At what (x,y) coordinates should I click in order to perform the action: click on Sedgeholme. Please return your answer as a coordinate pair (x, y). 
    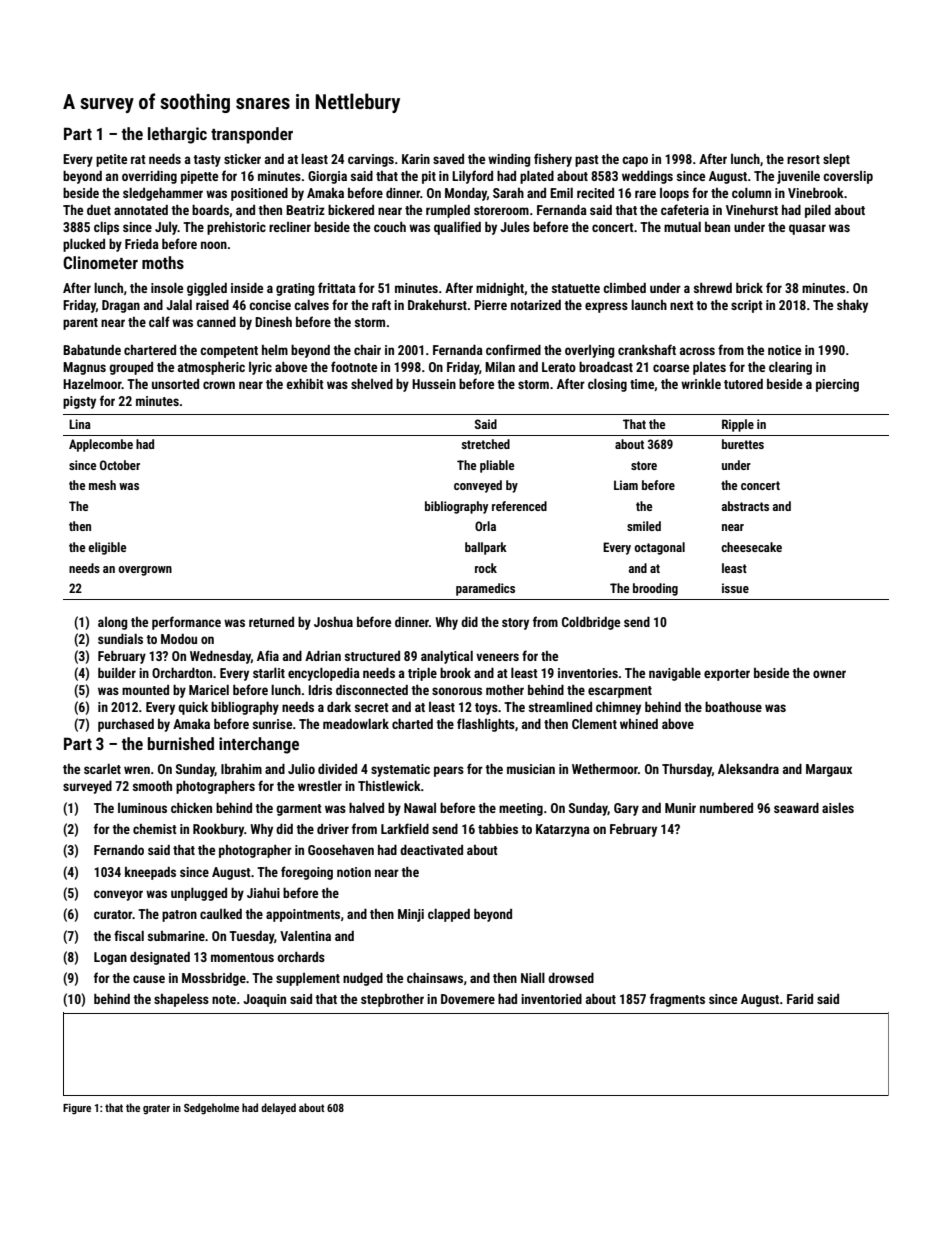
    Looking at the image, I should click on (211, 1109).
